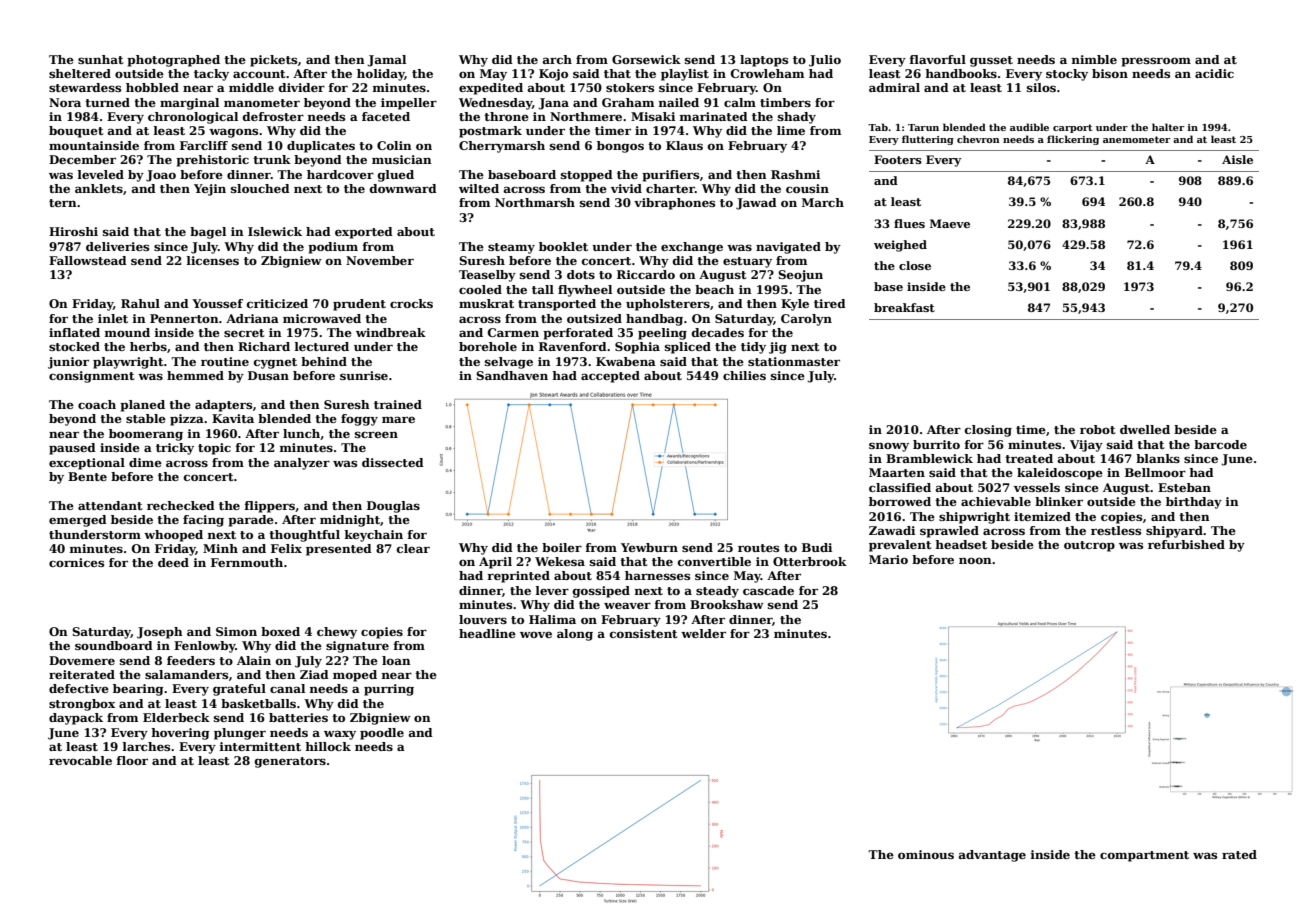 The height and width of the screenshot is (924, 1308). I want to click on laptops, so click(764, 61).
